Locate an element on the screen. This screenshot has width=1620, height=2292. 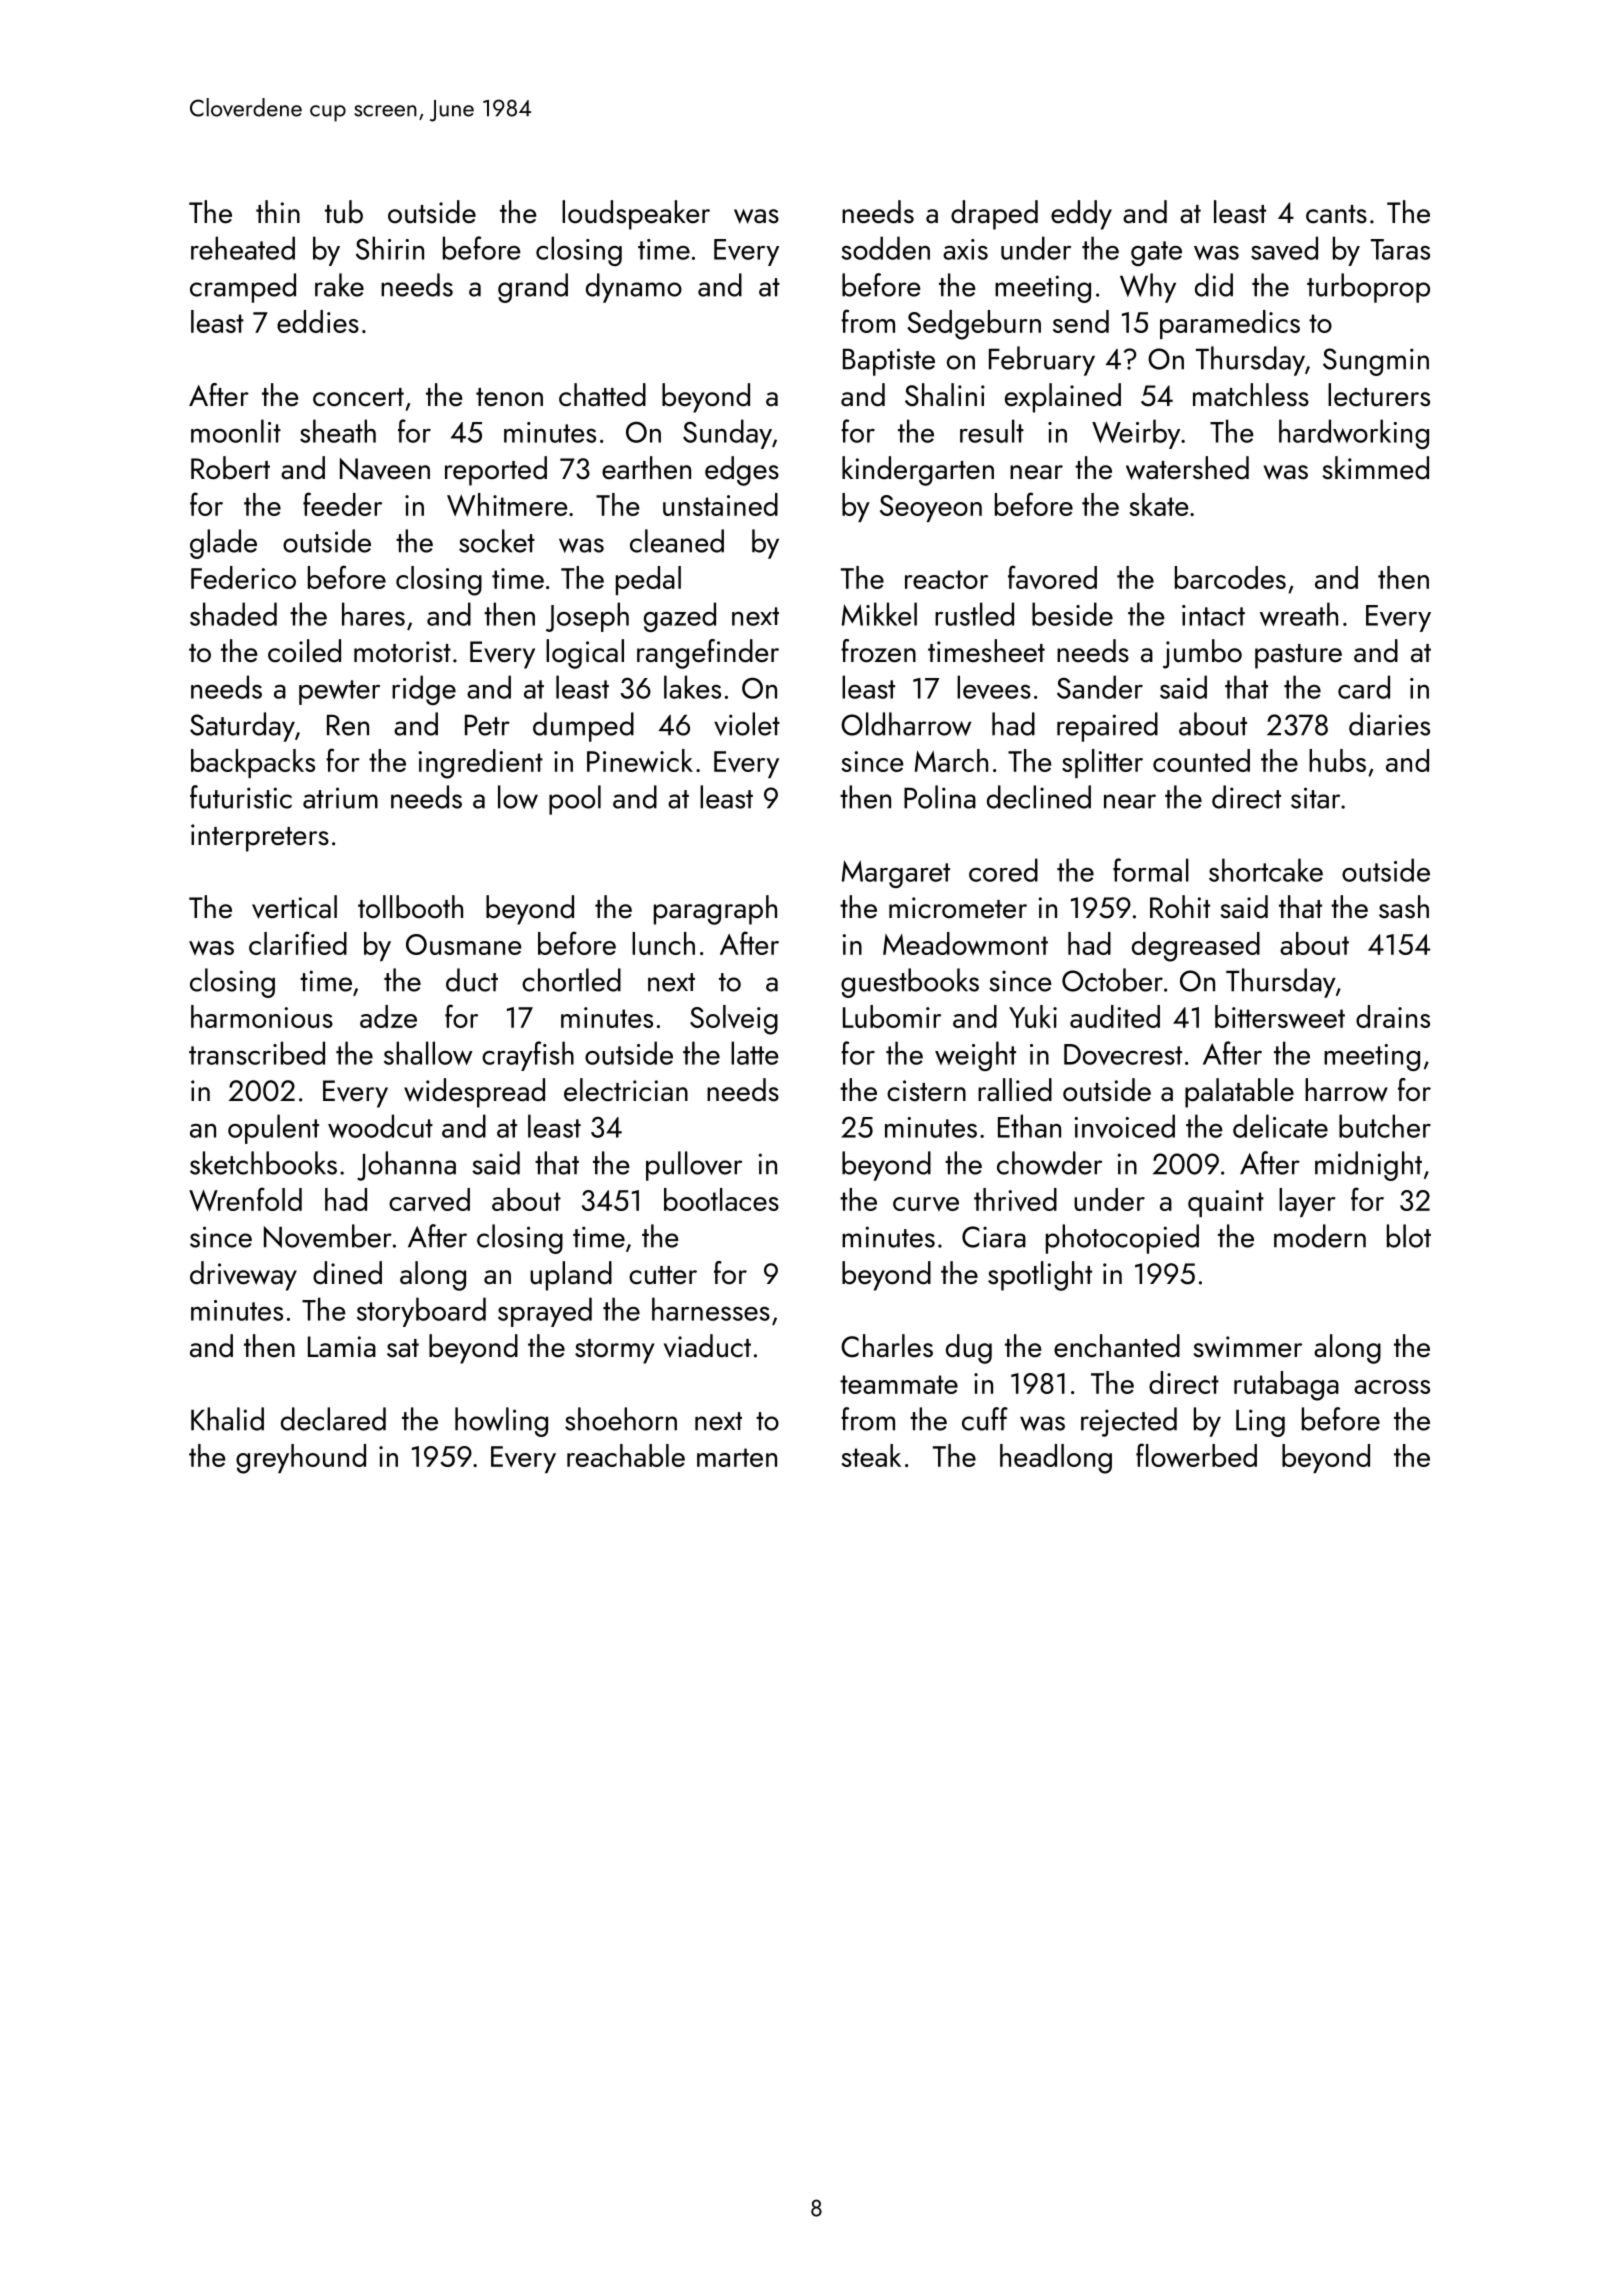
lecturers is located at coordinates (1379, 395).
